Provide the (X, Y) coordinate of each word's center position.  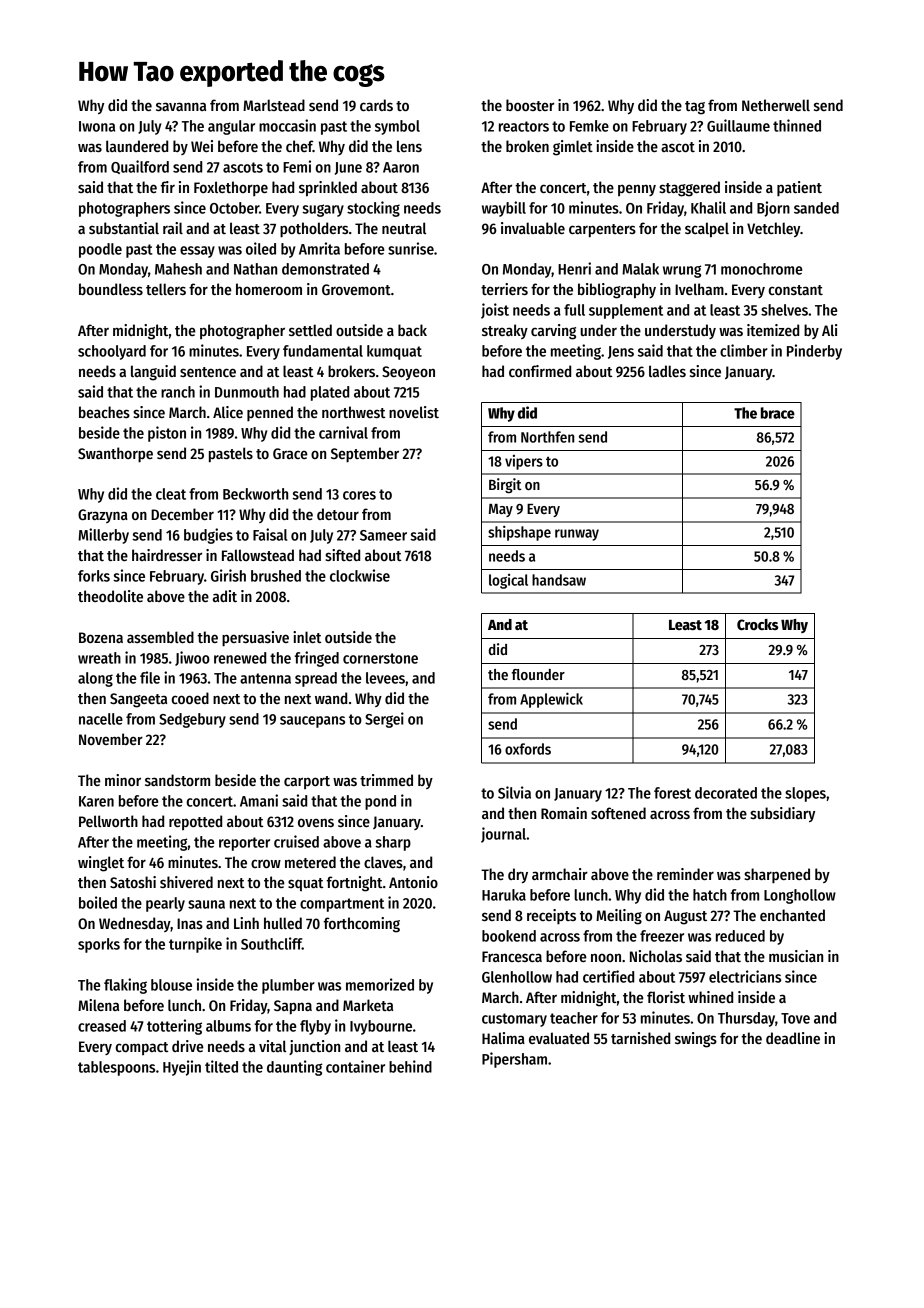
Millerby (103, 536)
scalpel (707, 230)
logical (508, 581)
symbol (397, 127)
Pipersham (514, 1060)
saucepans (312, 722)
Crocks (757, 624)
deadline (793, 1038)
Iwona (97, 126)
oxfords (528, 749)
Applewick (551, 700)
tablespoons (116, 1068)
